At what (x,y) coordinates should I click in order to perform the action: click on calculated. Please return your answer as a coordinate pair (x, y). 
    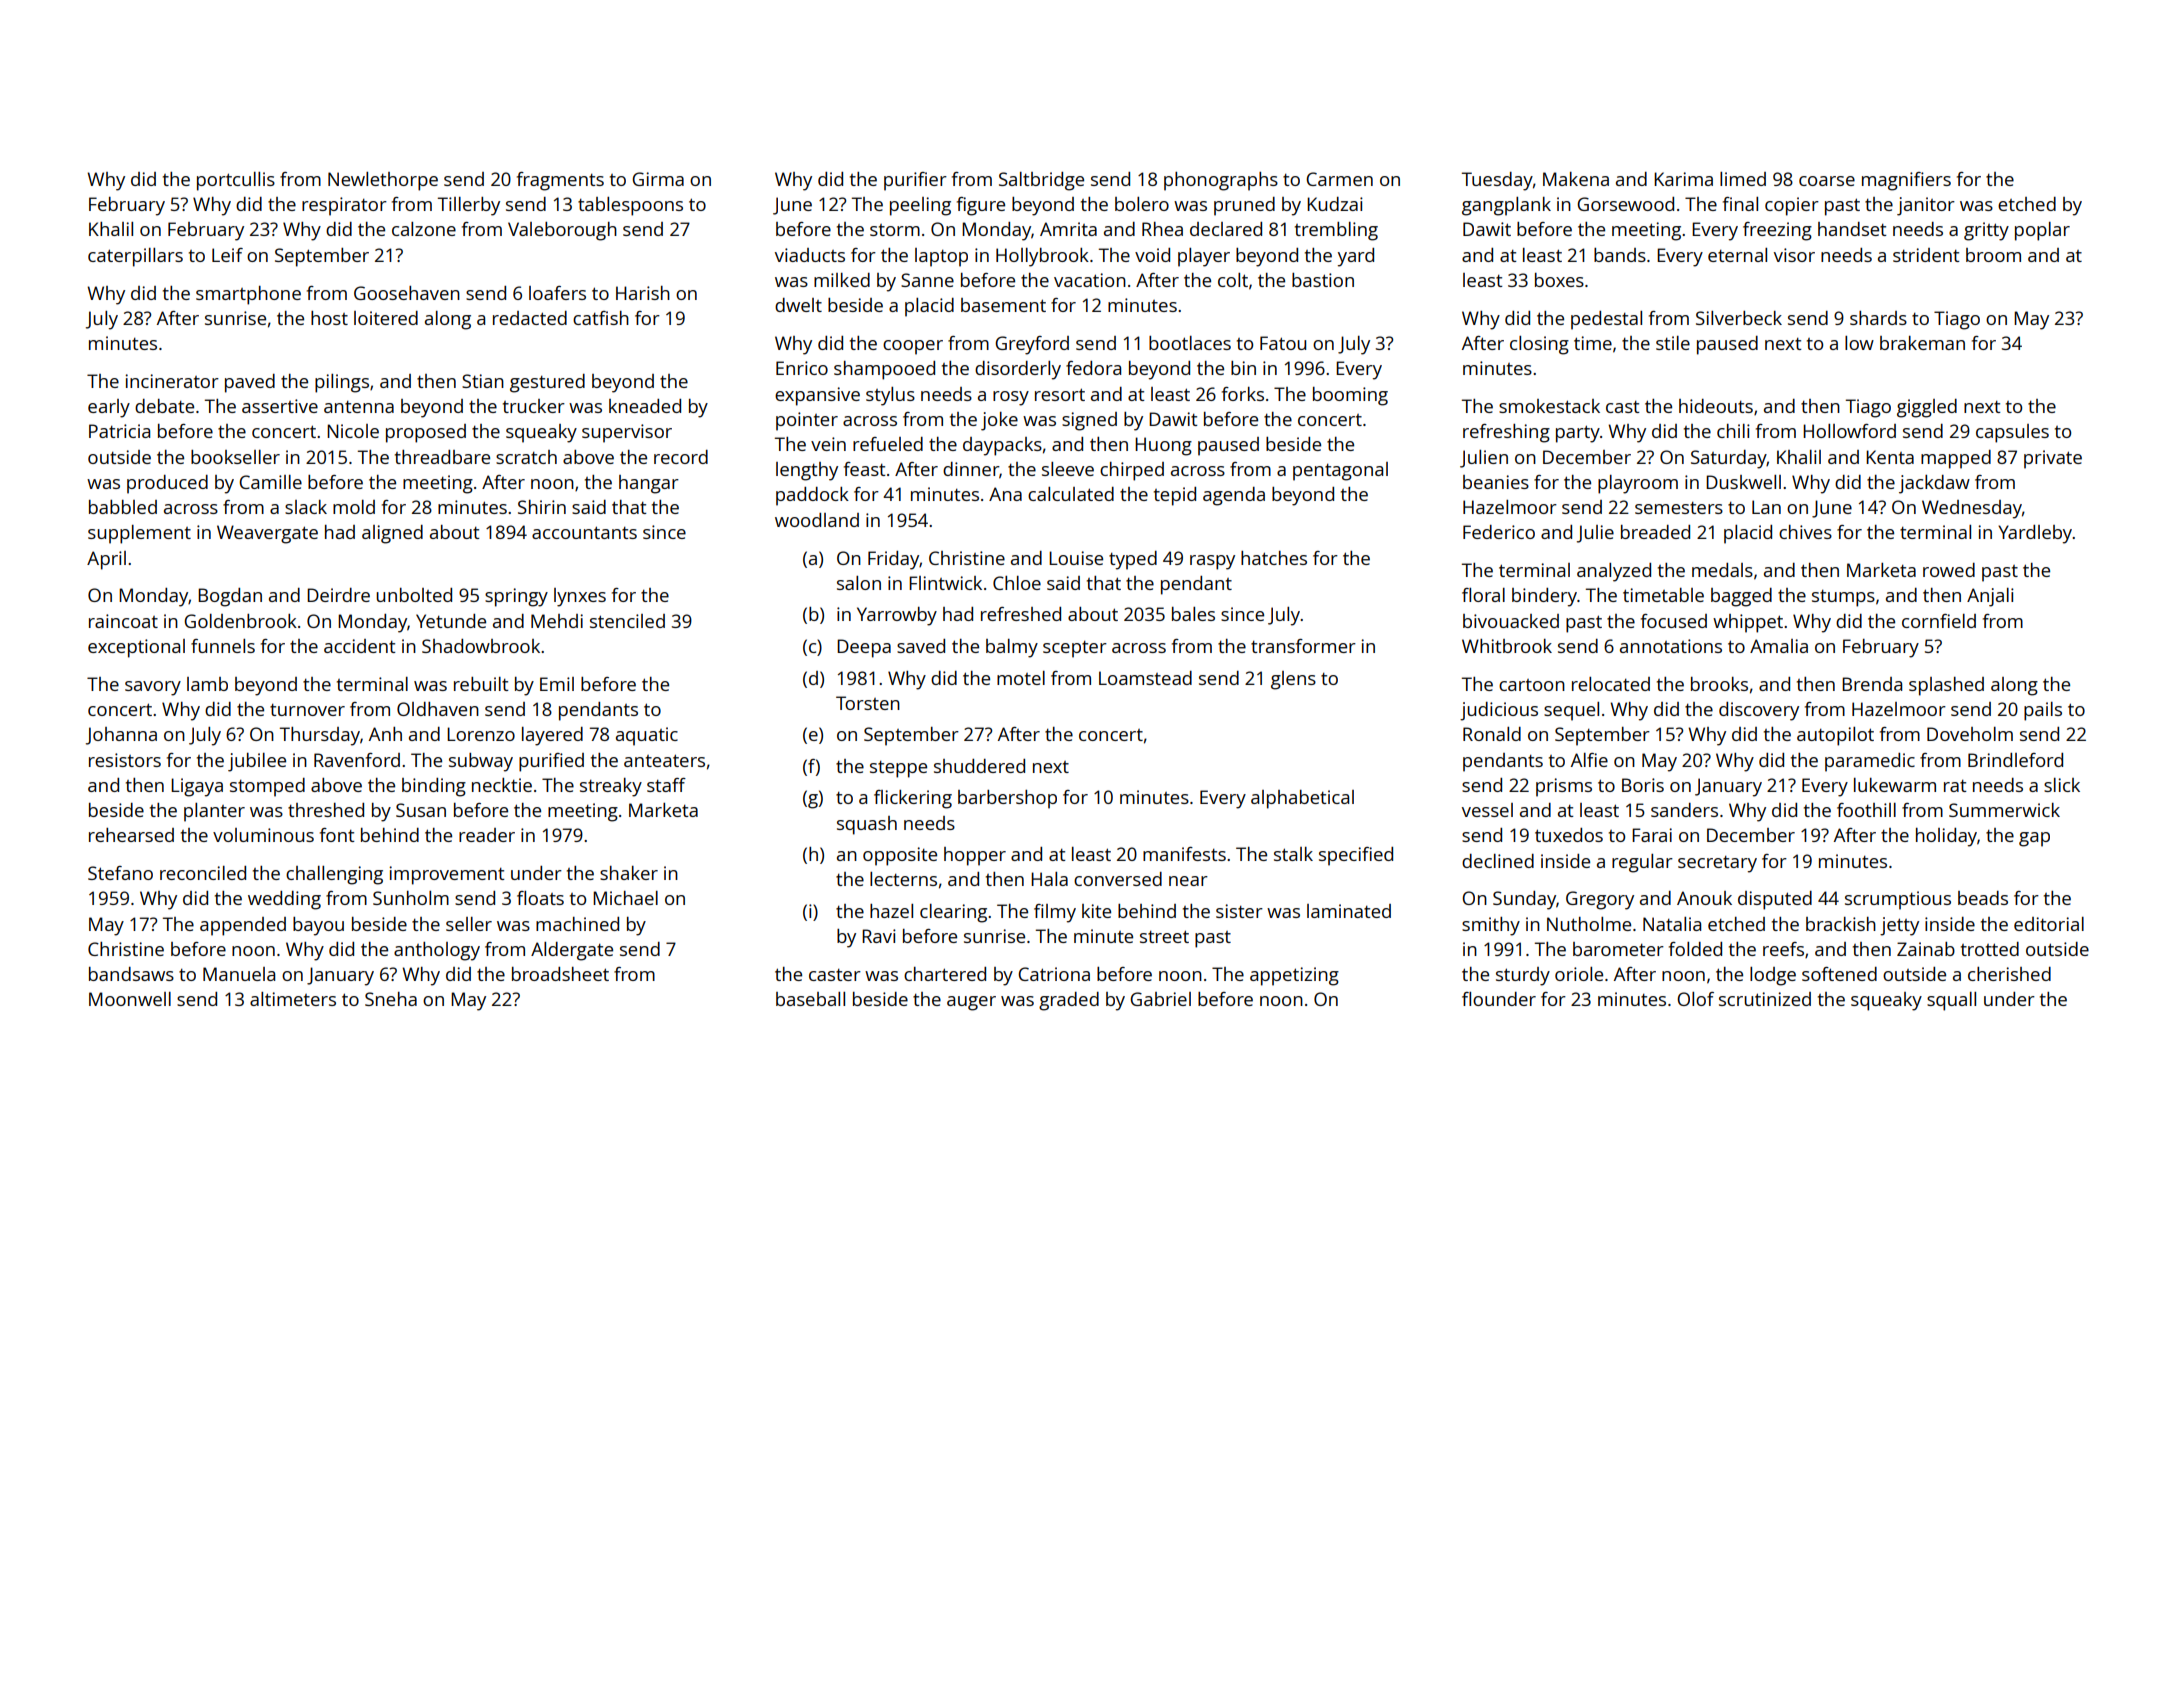
    Looking at the image, I should click on (1071, 494).
